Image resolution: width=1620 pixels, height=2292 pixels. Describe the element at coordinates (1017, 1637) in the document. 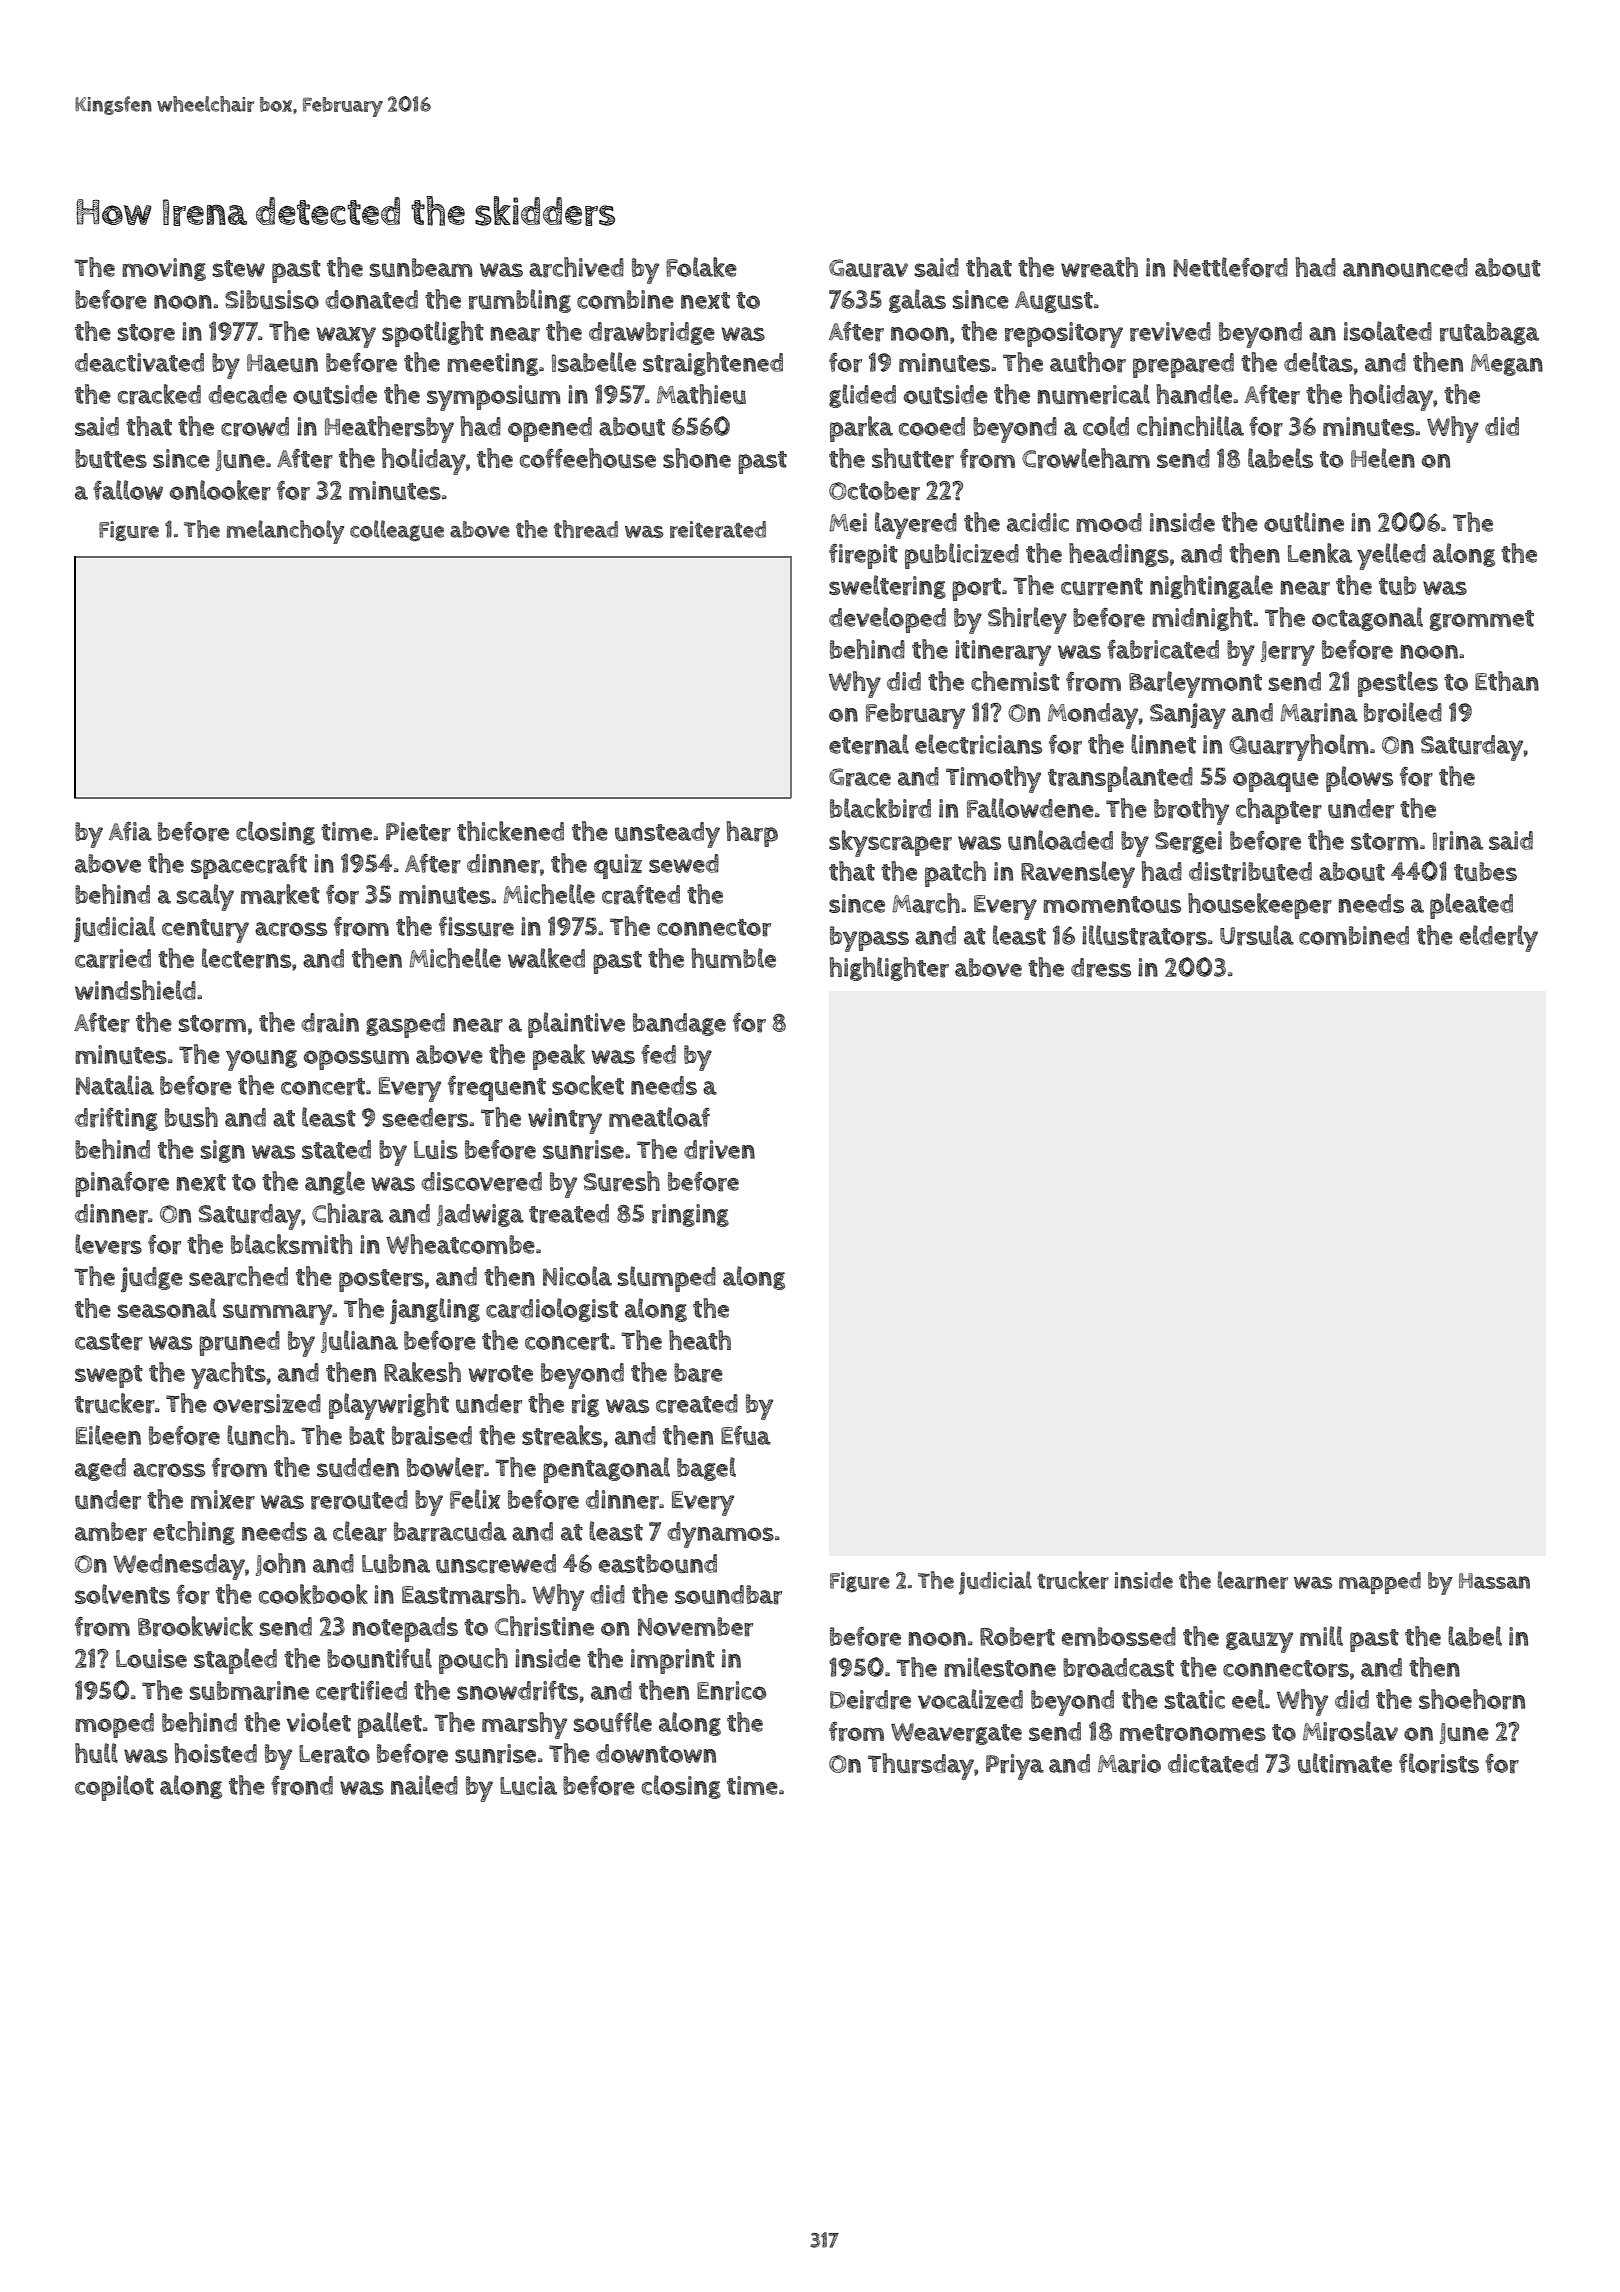

I see `Robert` at that location.
